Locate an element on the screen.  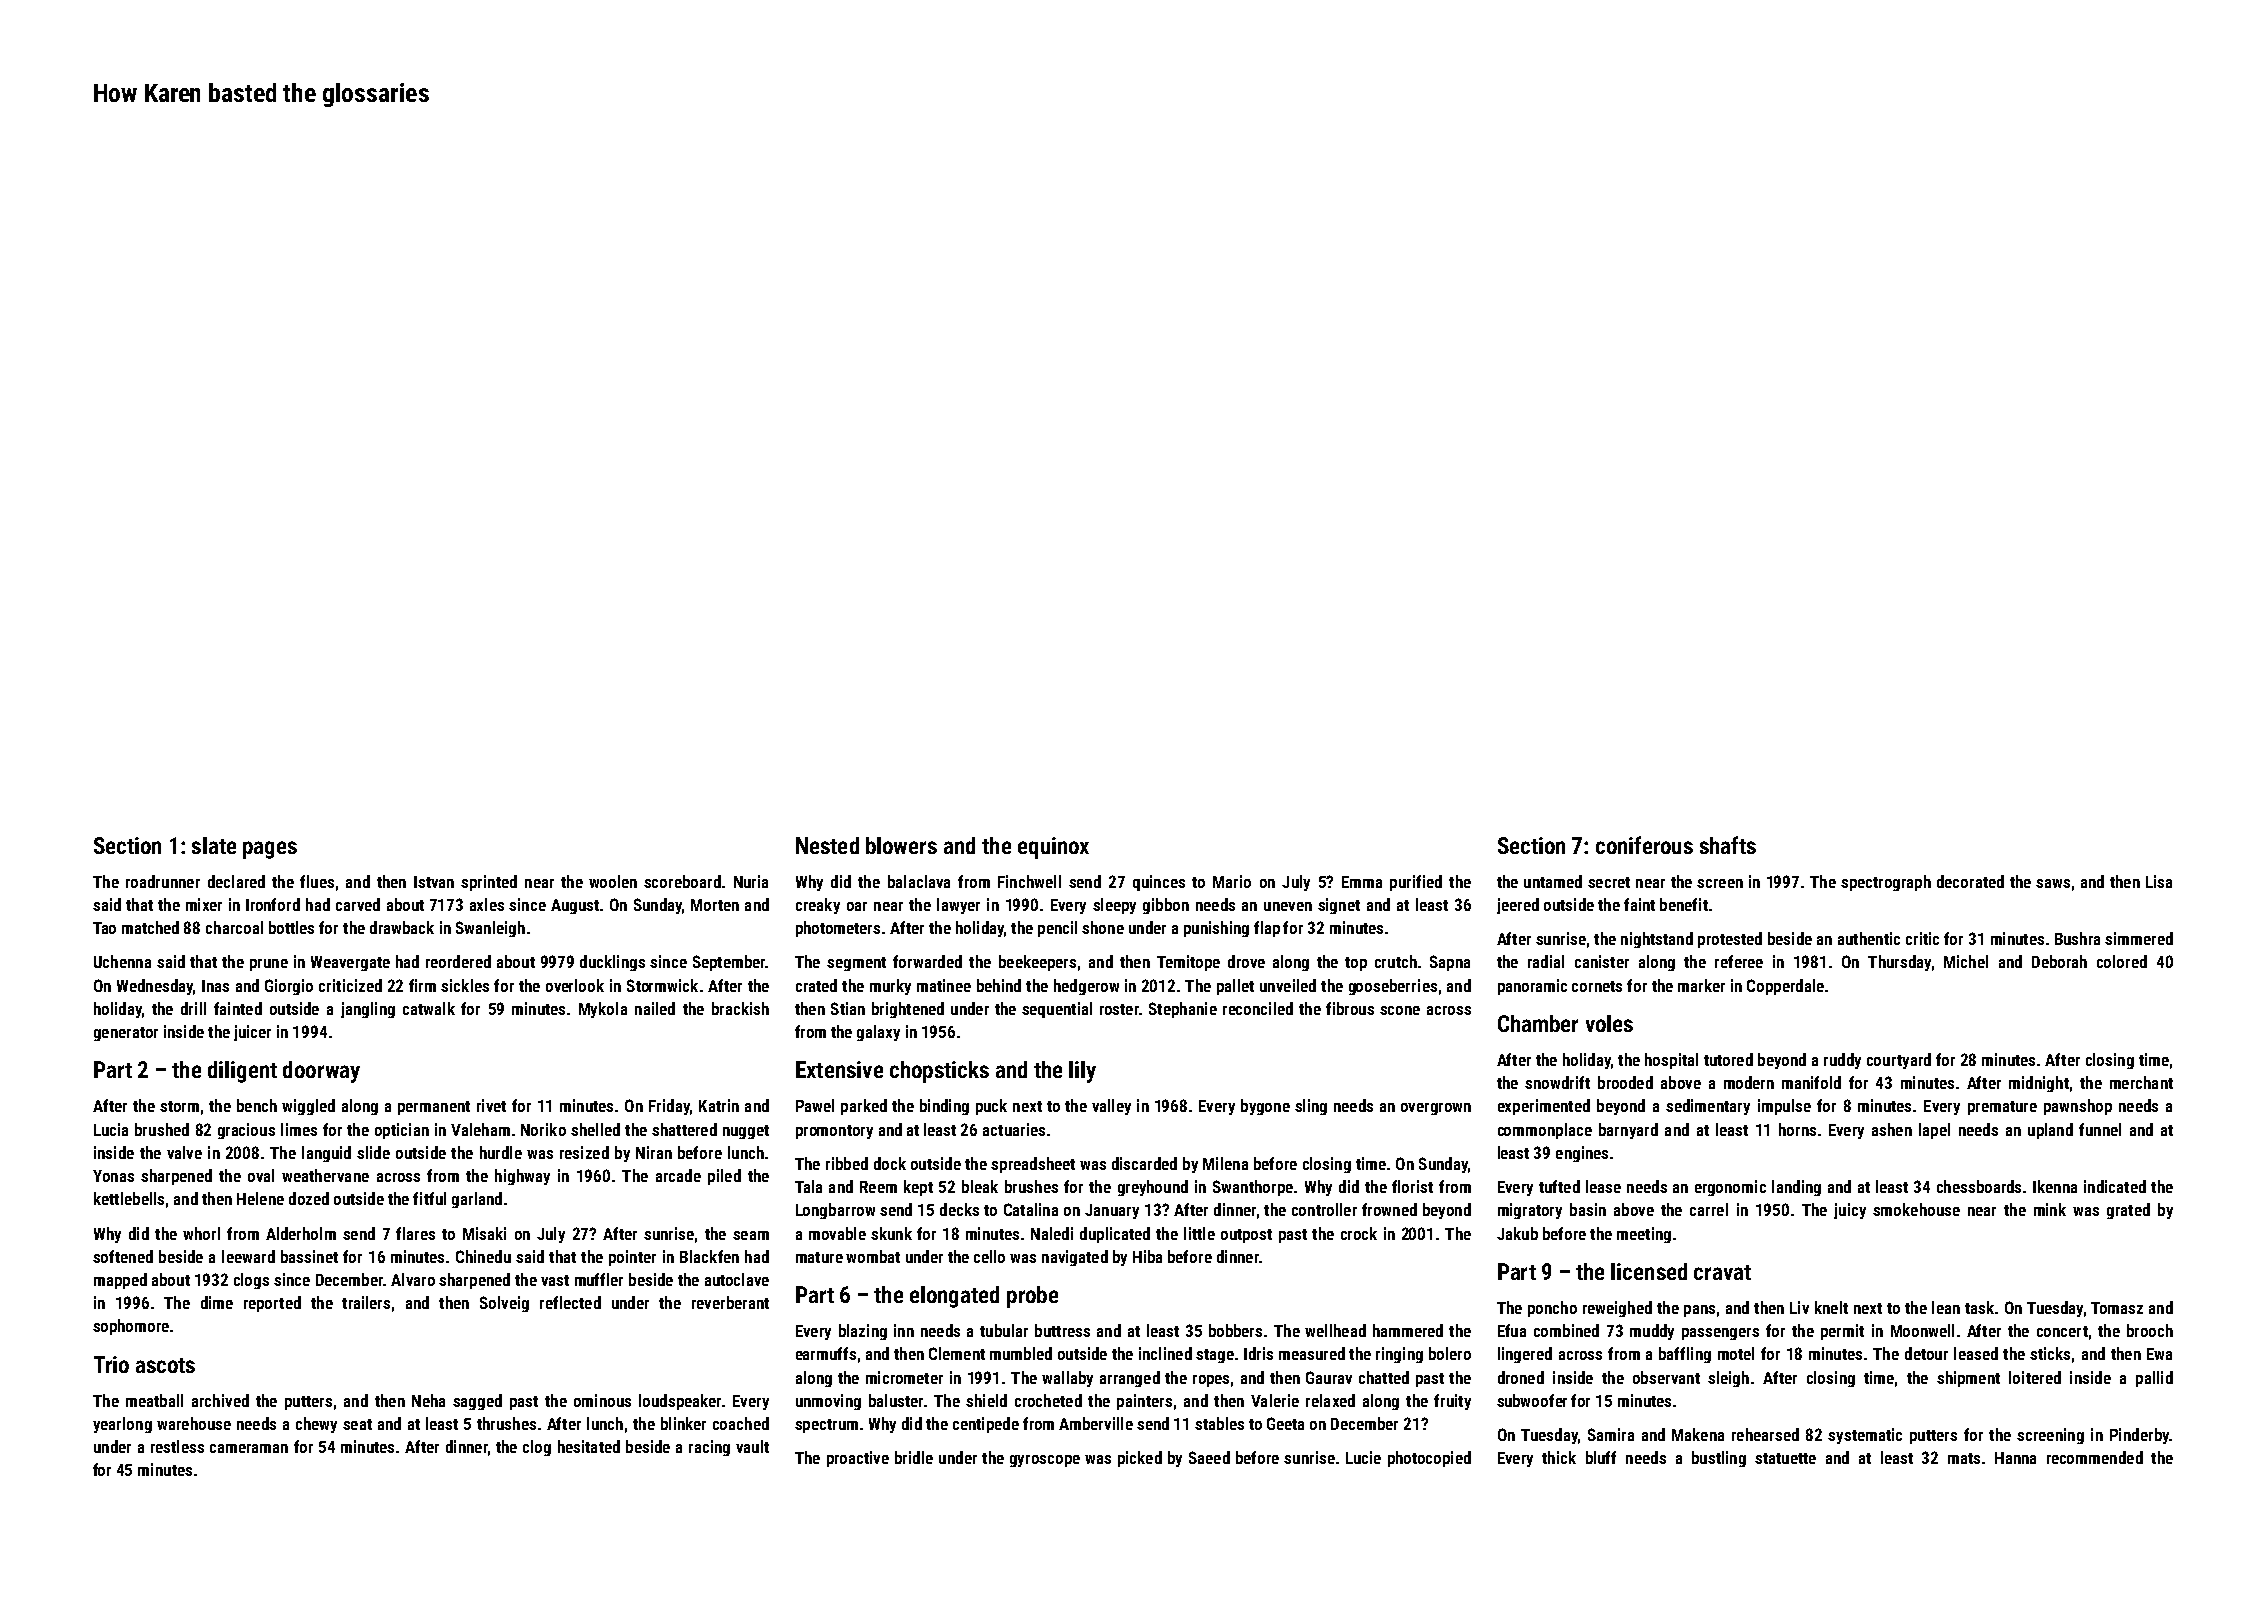
kettlebells is located at coordinates (129, 1198).
